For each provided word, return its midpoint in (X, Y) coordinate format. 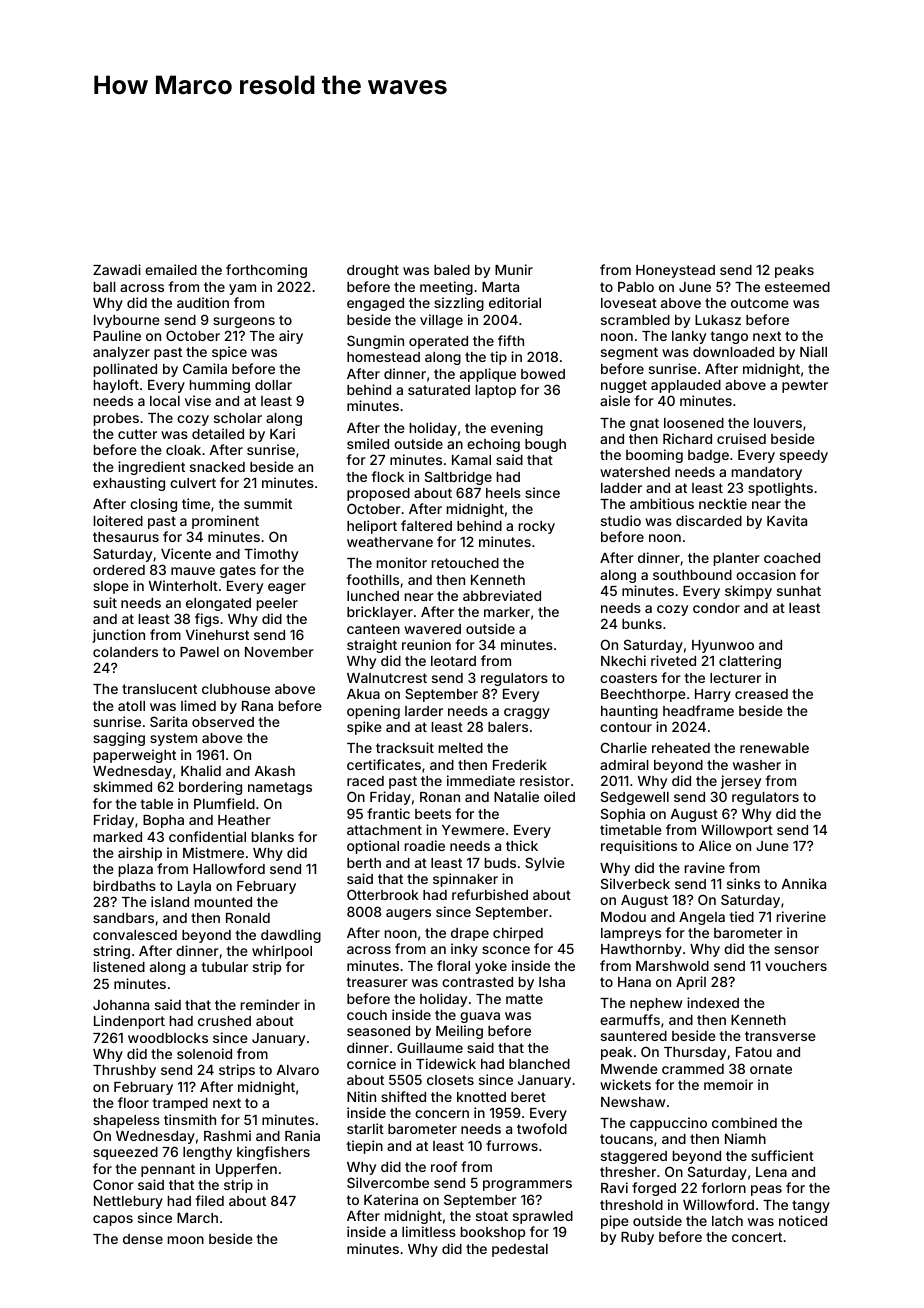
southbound (692, 575)
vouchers (796, 966)
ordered (119, 570)
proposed (378, 494)
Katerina (391, 1199)
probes (116, 419)
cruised (741, 438)
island (170, 901)
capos (113, 1220)
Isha (552, 982)
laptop (496, 391)
